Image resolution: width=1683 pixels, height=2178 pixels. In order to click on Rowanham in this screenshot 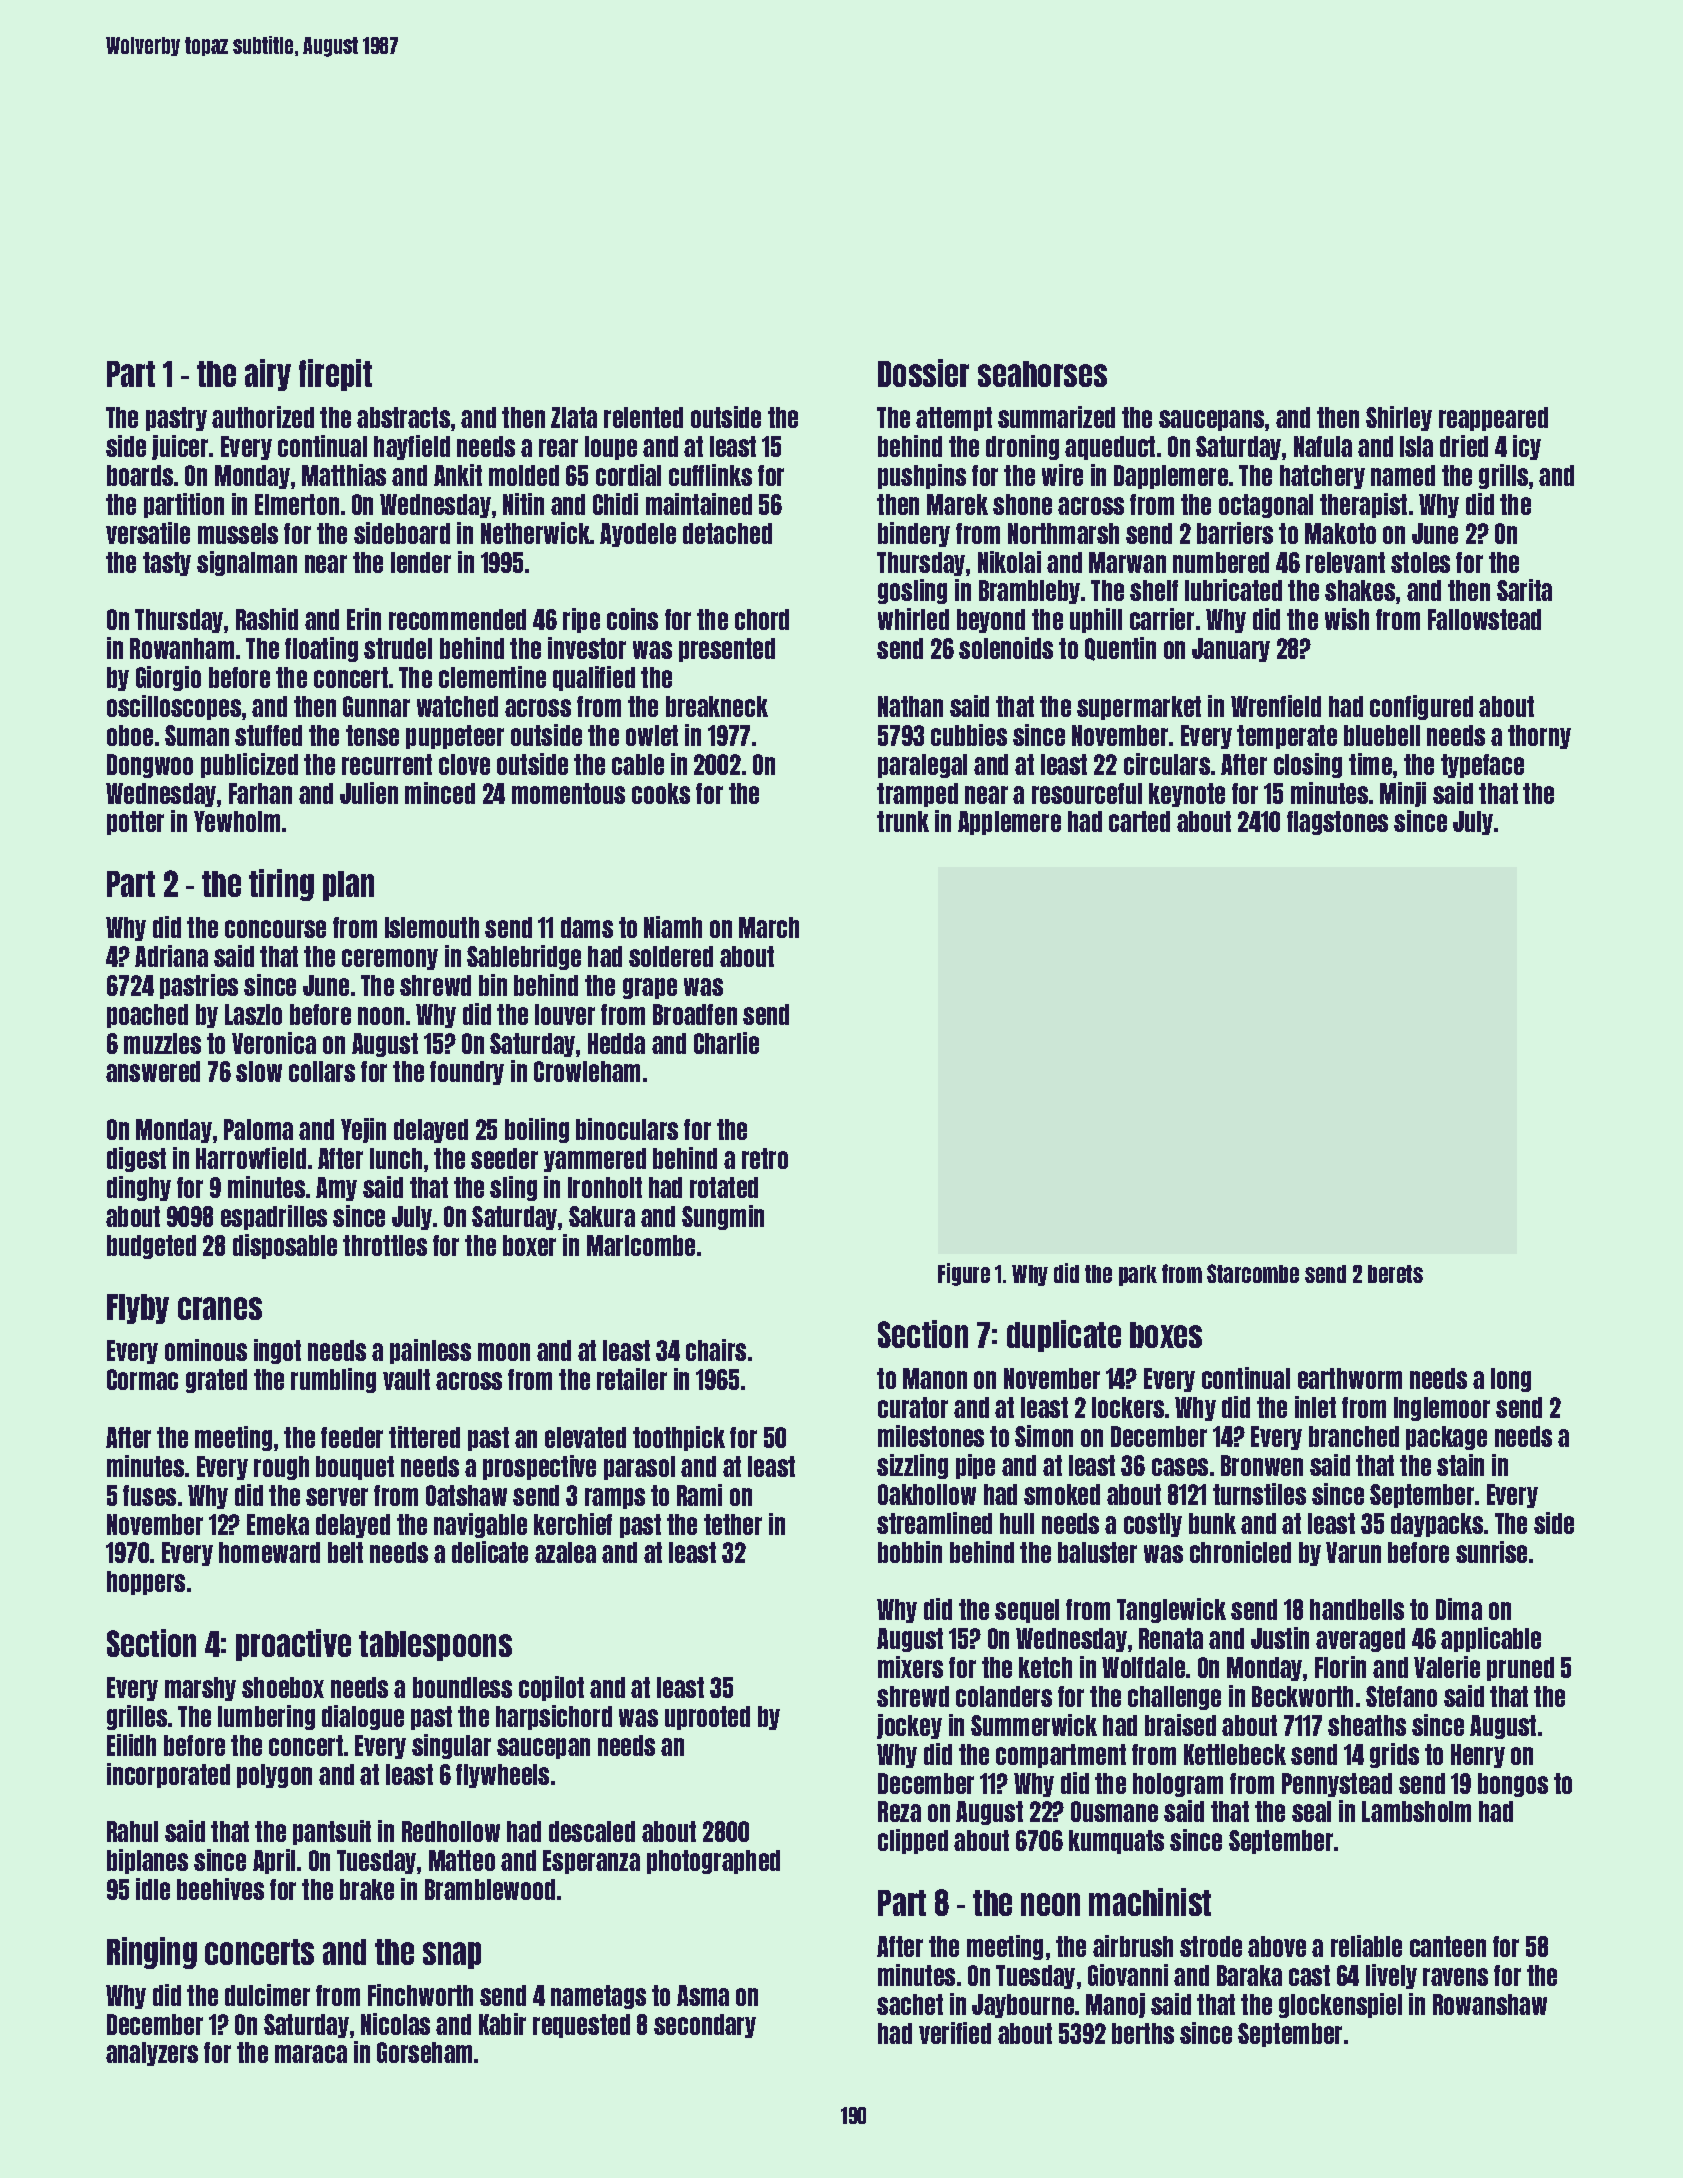, I will do `click(182, 648)`.
